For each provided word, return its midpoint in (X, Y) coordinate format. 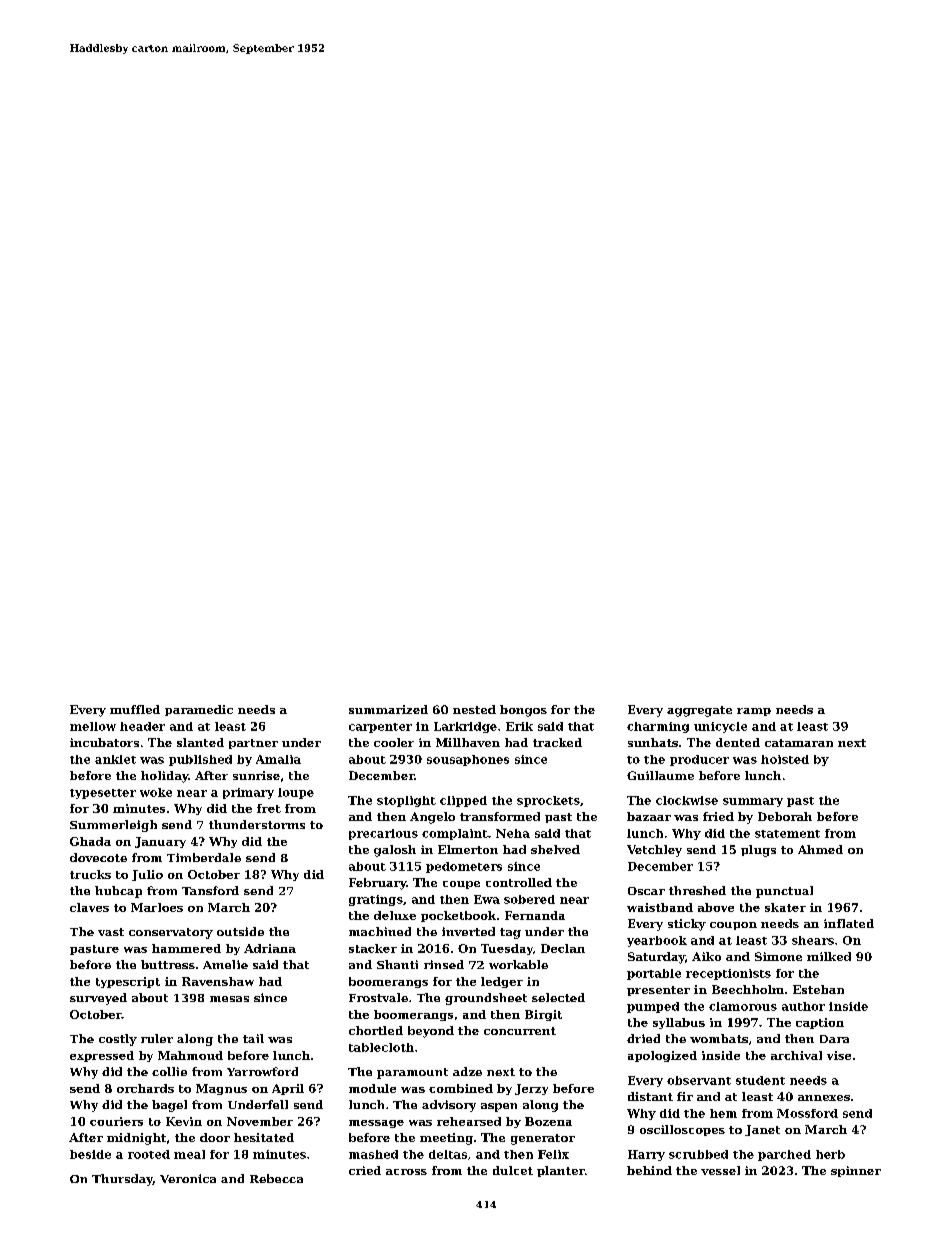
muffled (135, 709)
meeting (446, 1139)
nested (474, 709)
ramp (754, 712)
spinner (856, 1171)
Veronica (188, 1178)
